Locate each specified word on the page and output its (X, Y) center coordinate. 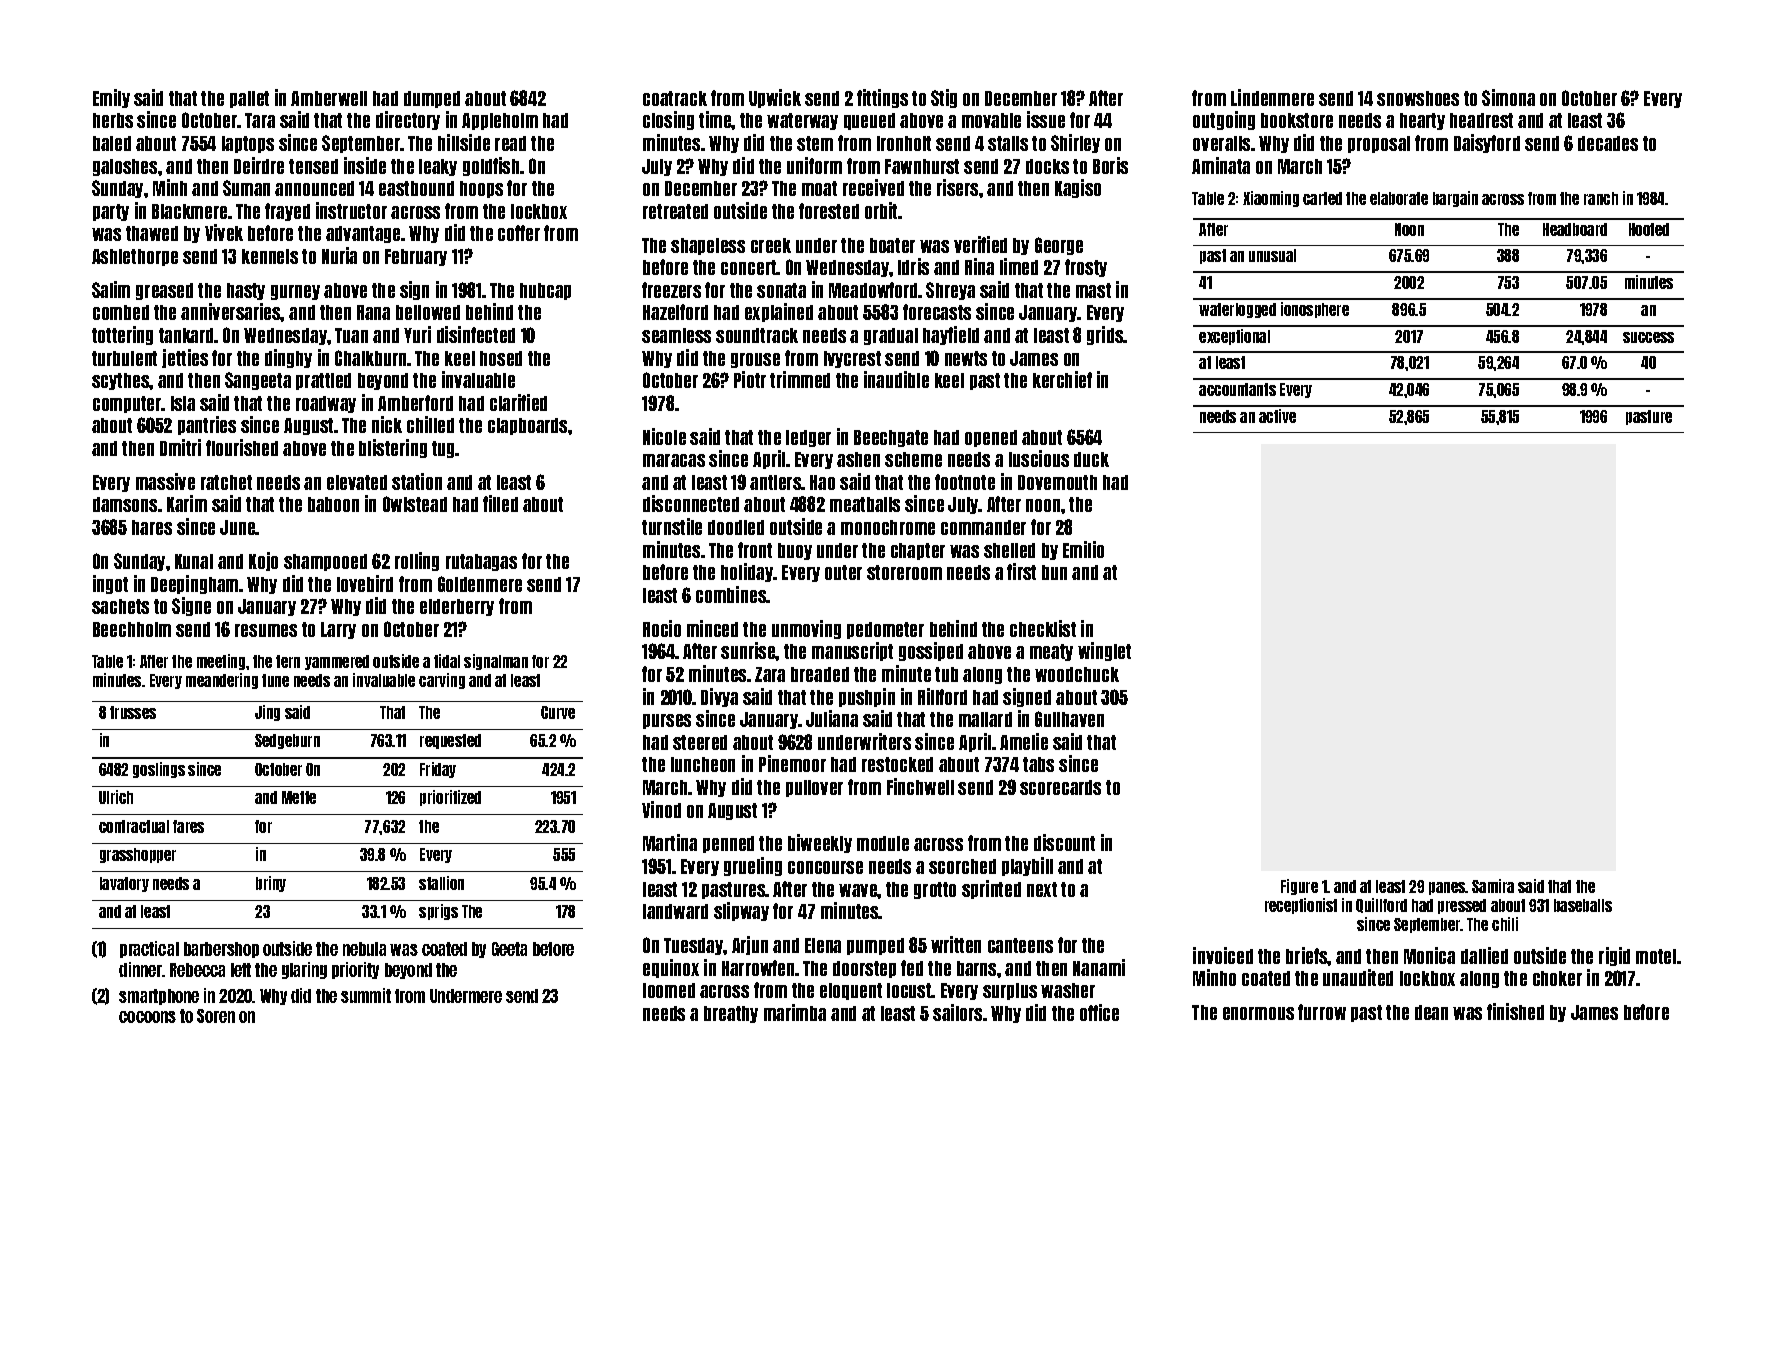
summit (366, 995)
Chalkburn (370, 358)
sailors (957, 1012)
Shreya (950, 291)
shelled (1009, 550)
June (238, 527)
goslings (159, 770)
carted (1322, 198)
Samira (1493, 886)
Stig (944, 98)
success (1648, 337)
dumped (432, 99)
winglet (1104, 651)
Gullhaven (1069, 719)
